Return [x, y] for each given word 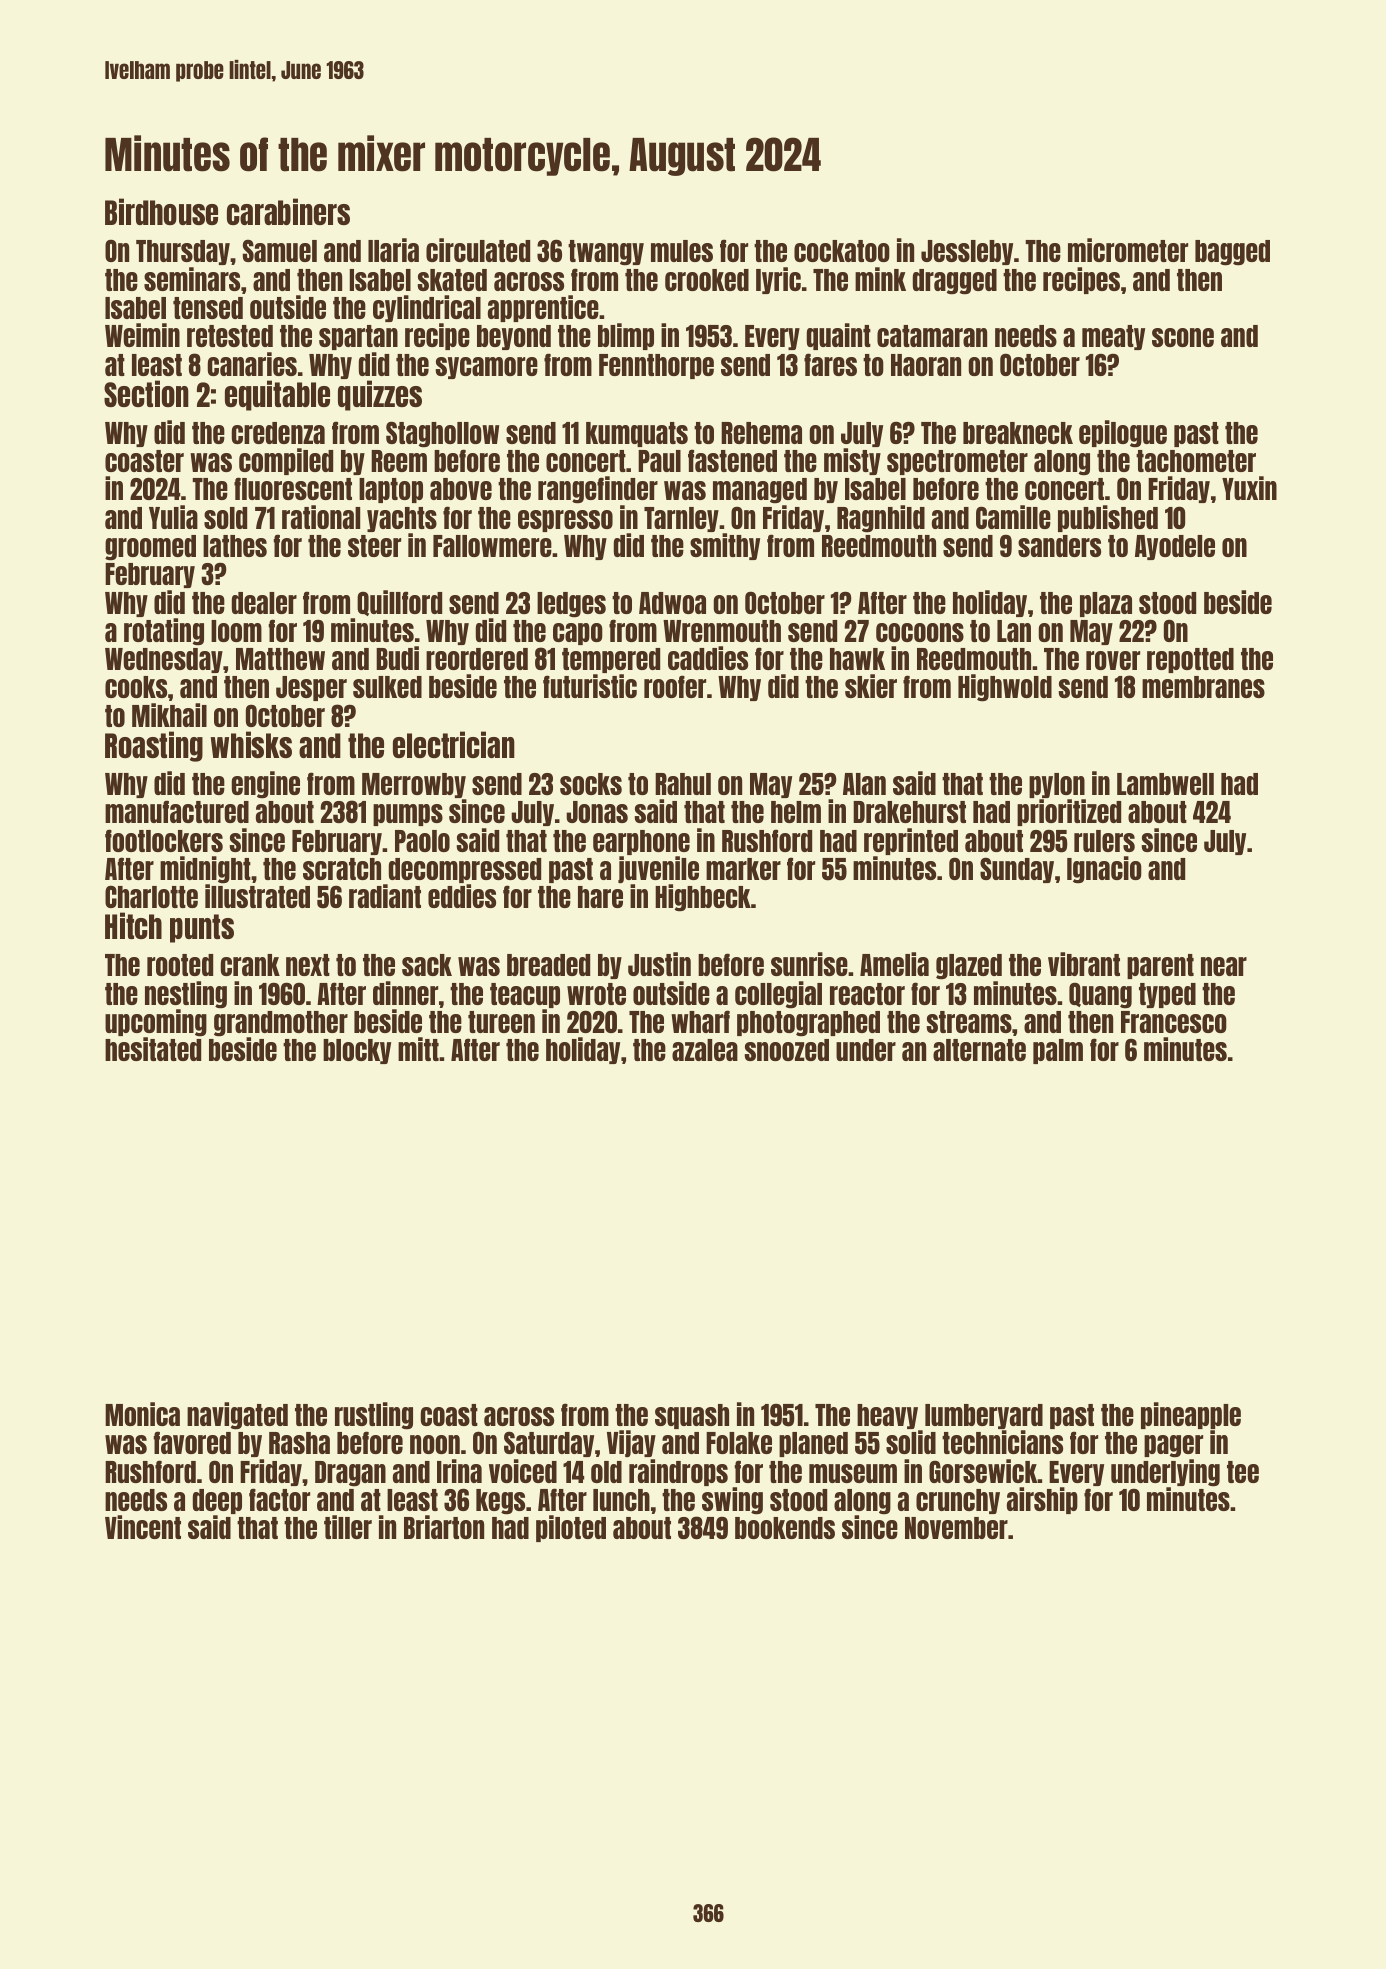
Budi [397, 658]
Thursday [183, 252]
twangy [606, 253]
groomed [150, 548]
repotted [1190, 660]
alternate [979, 1050]
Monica [142, 1414]
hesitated [153, 1049]
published [1108, 518]
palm [1058, 1051]
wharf [700, 1021]
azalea [705, 1050]
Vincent [143, 1527]
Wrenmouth [722, 631]
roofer [675, 686]
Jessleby [967, 252]
